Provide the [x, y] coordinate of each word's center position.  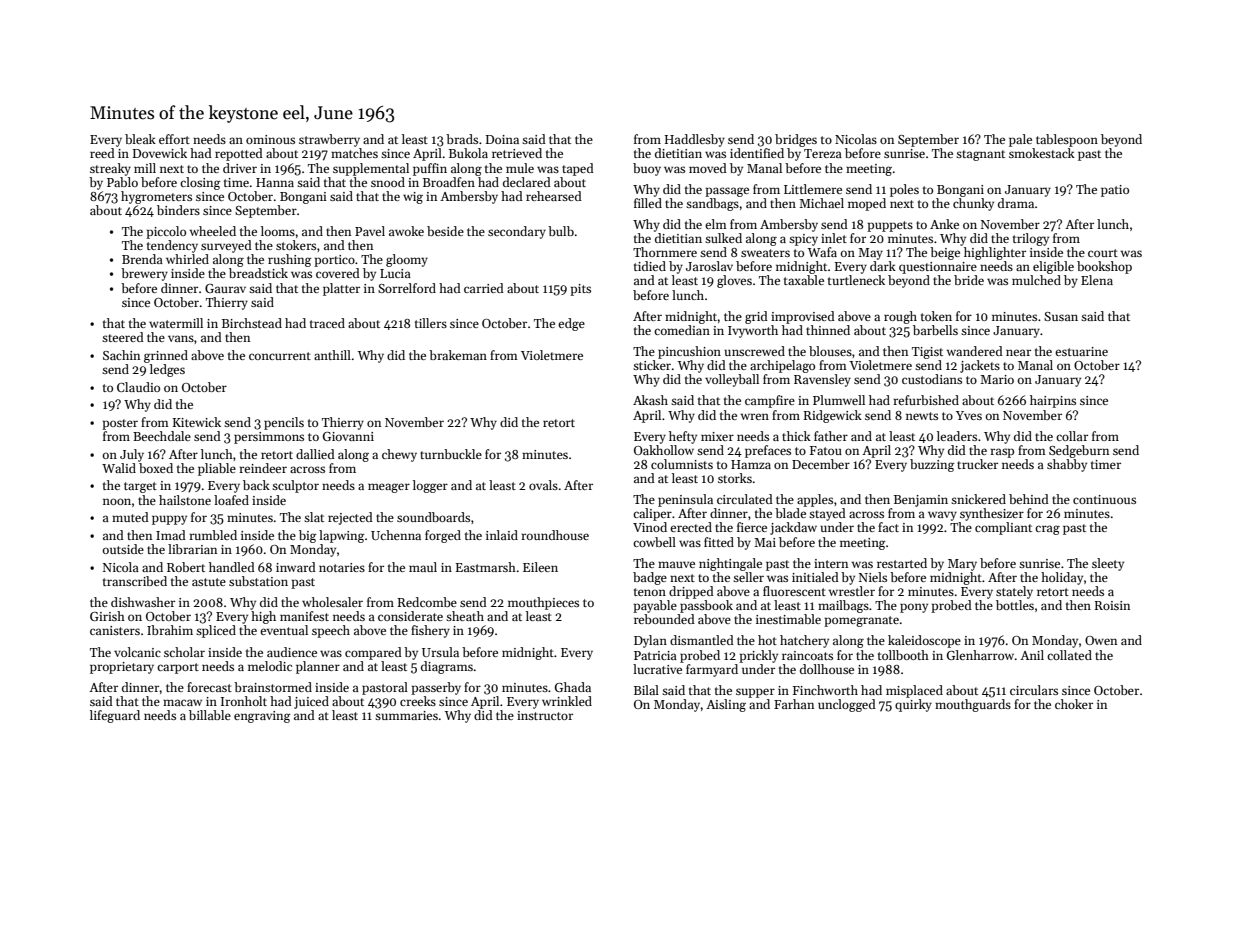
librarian [192, 549]
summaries [406, 715]
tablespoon [1067, 140]
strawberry [329, 140]
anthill [332, 355]
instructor [545, 715]
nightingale [730, 564]
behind [1029, 499]
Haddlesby [695, 140]
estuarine [1081, 351]
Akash [650, 400]
